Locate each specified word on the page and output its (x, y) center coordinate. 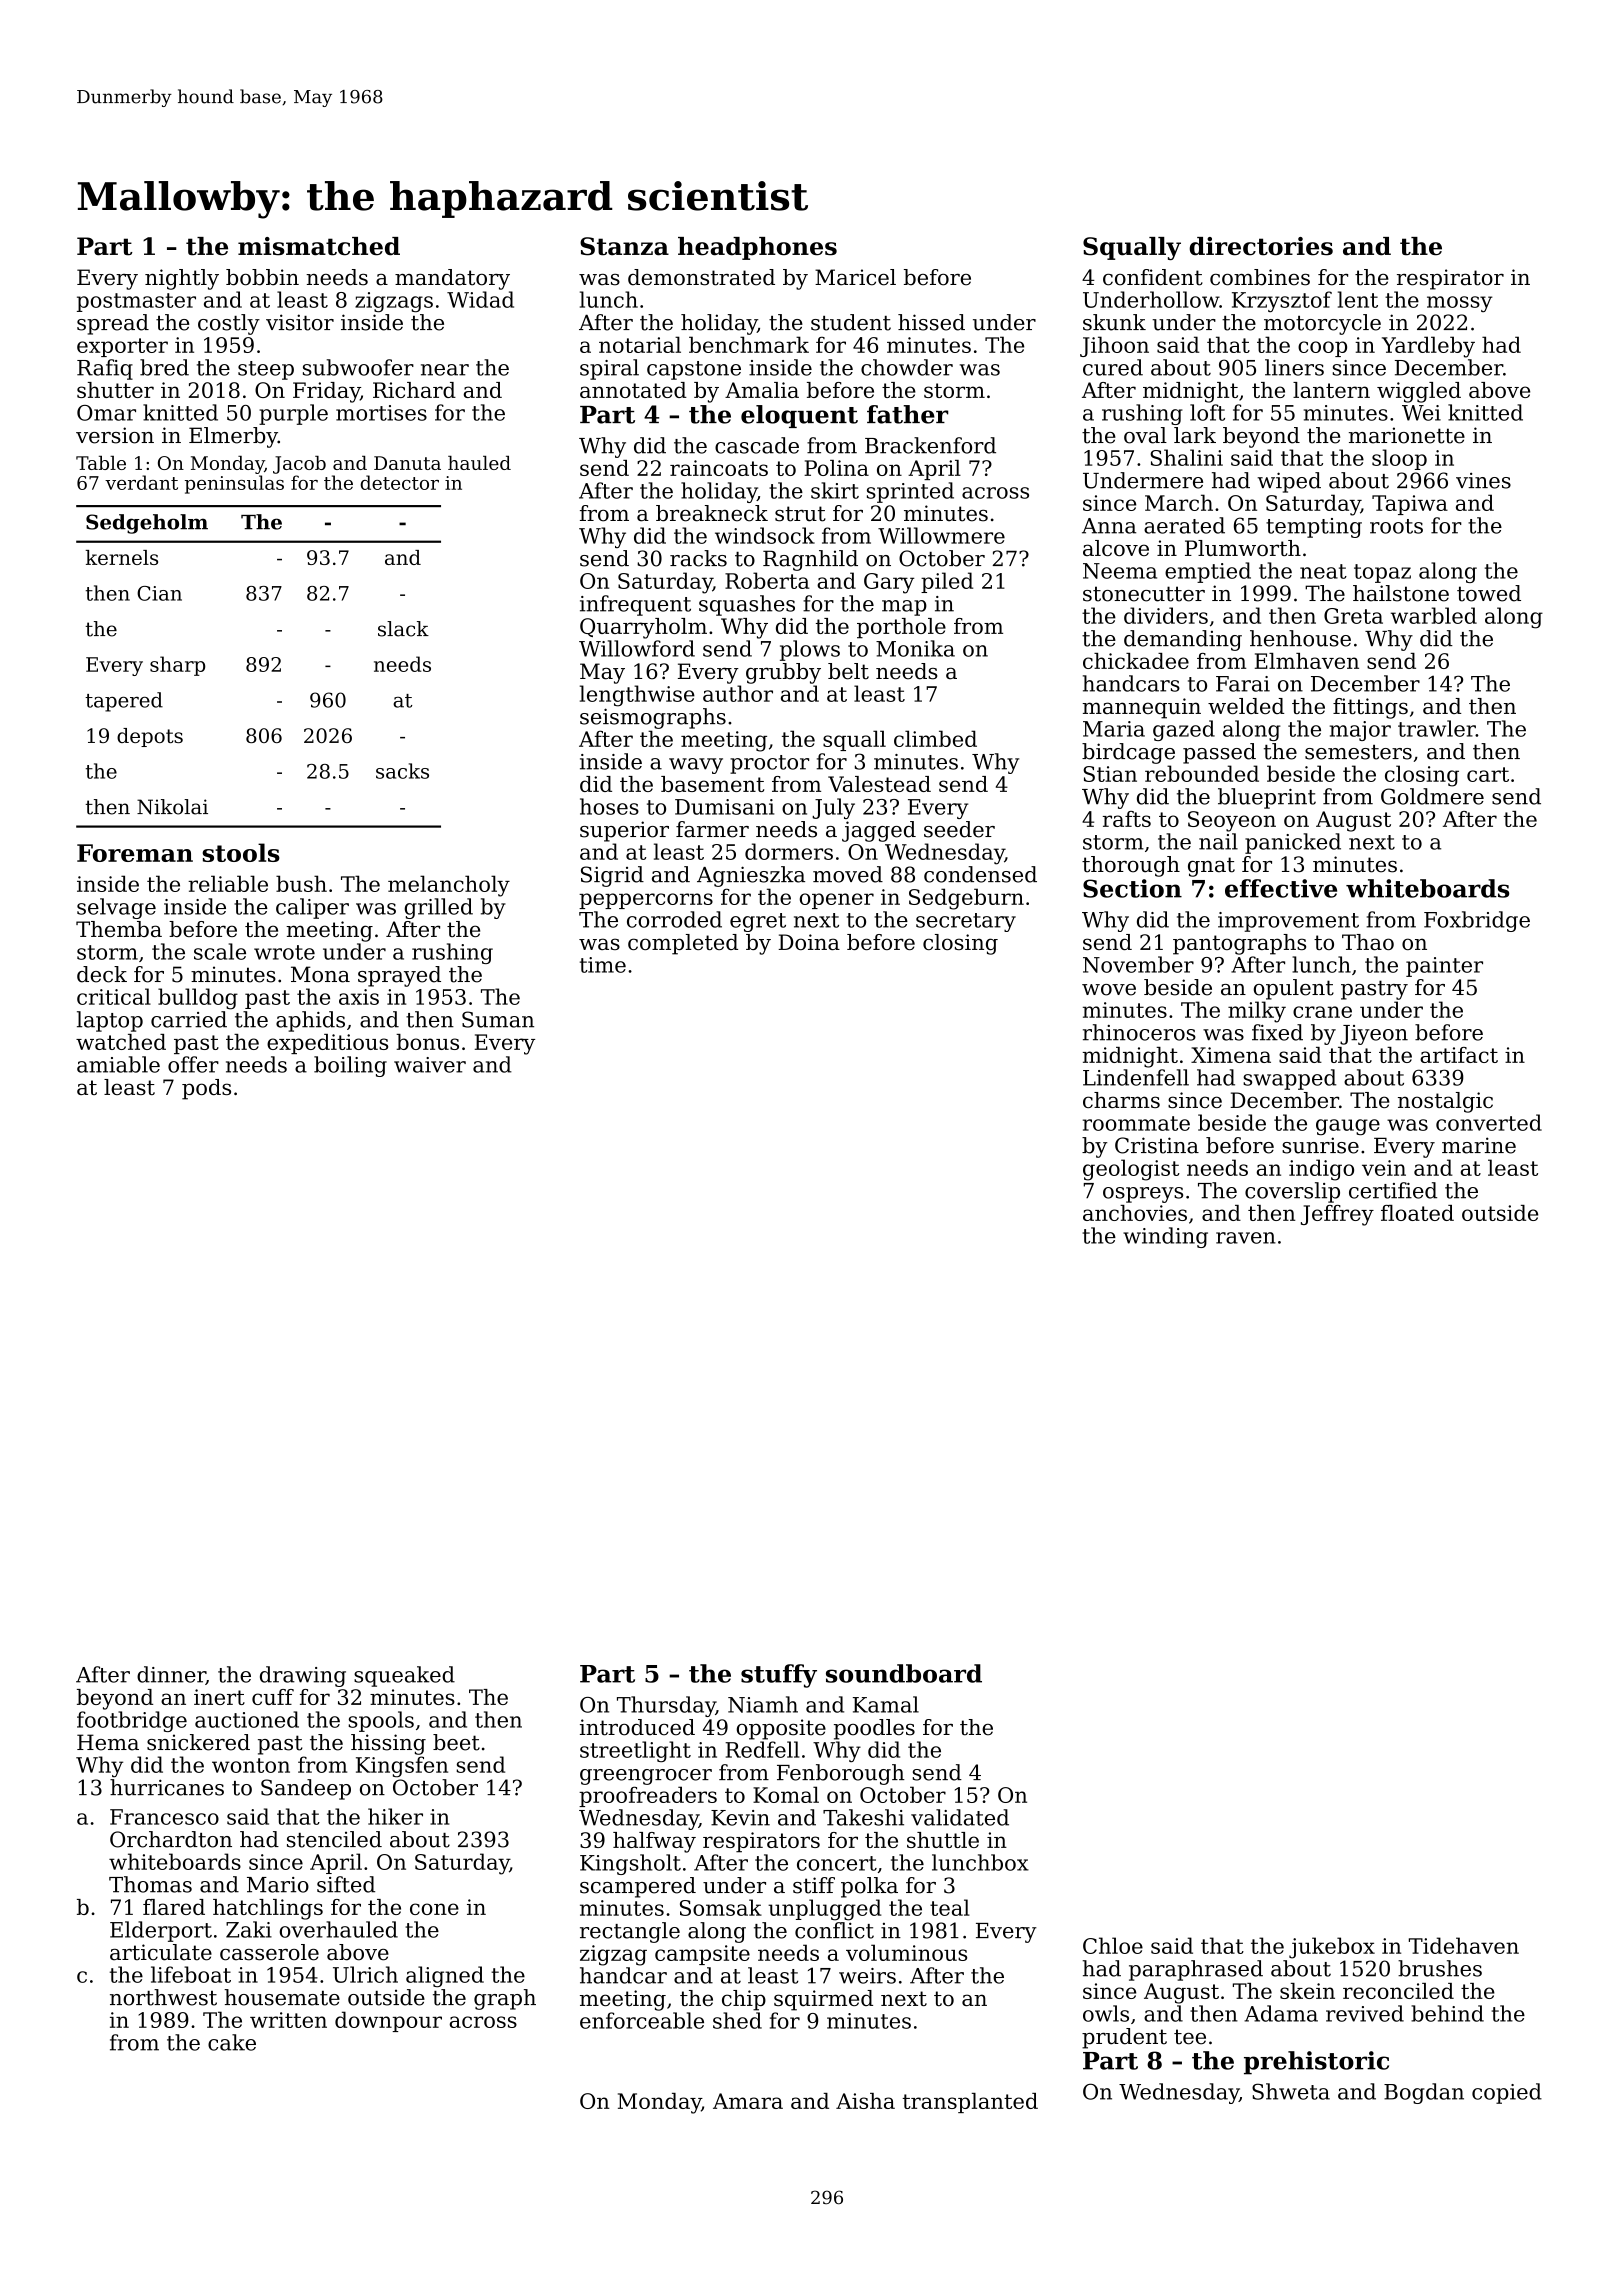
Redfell (762, 1749)
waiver (430, 1065)
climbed (935, 738)
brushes (1440, 1968)
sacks (402, 771)
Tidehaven (1464, 1945)
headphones (757, 248)
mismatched (319, 246)
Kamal (886, 1704)
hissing (388, 1744)
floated (1417, 1213)
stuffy (779, 1676)
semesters (1358, 752)
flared (174, 1907)
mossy (1460, 304)
